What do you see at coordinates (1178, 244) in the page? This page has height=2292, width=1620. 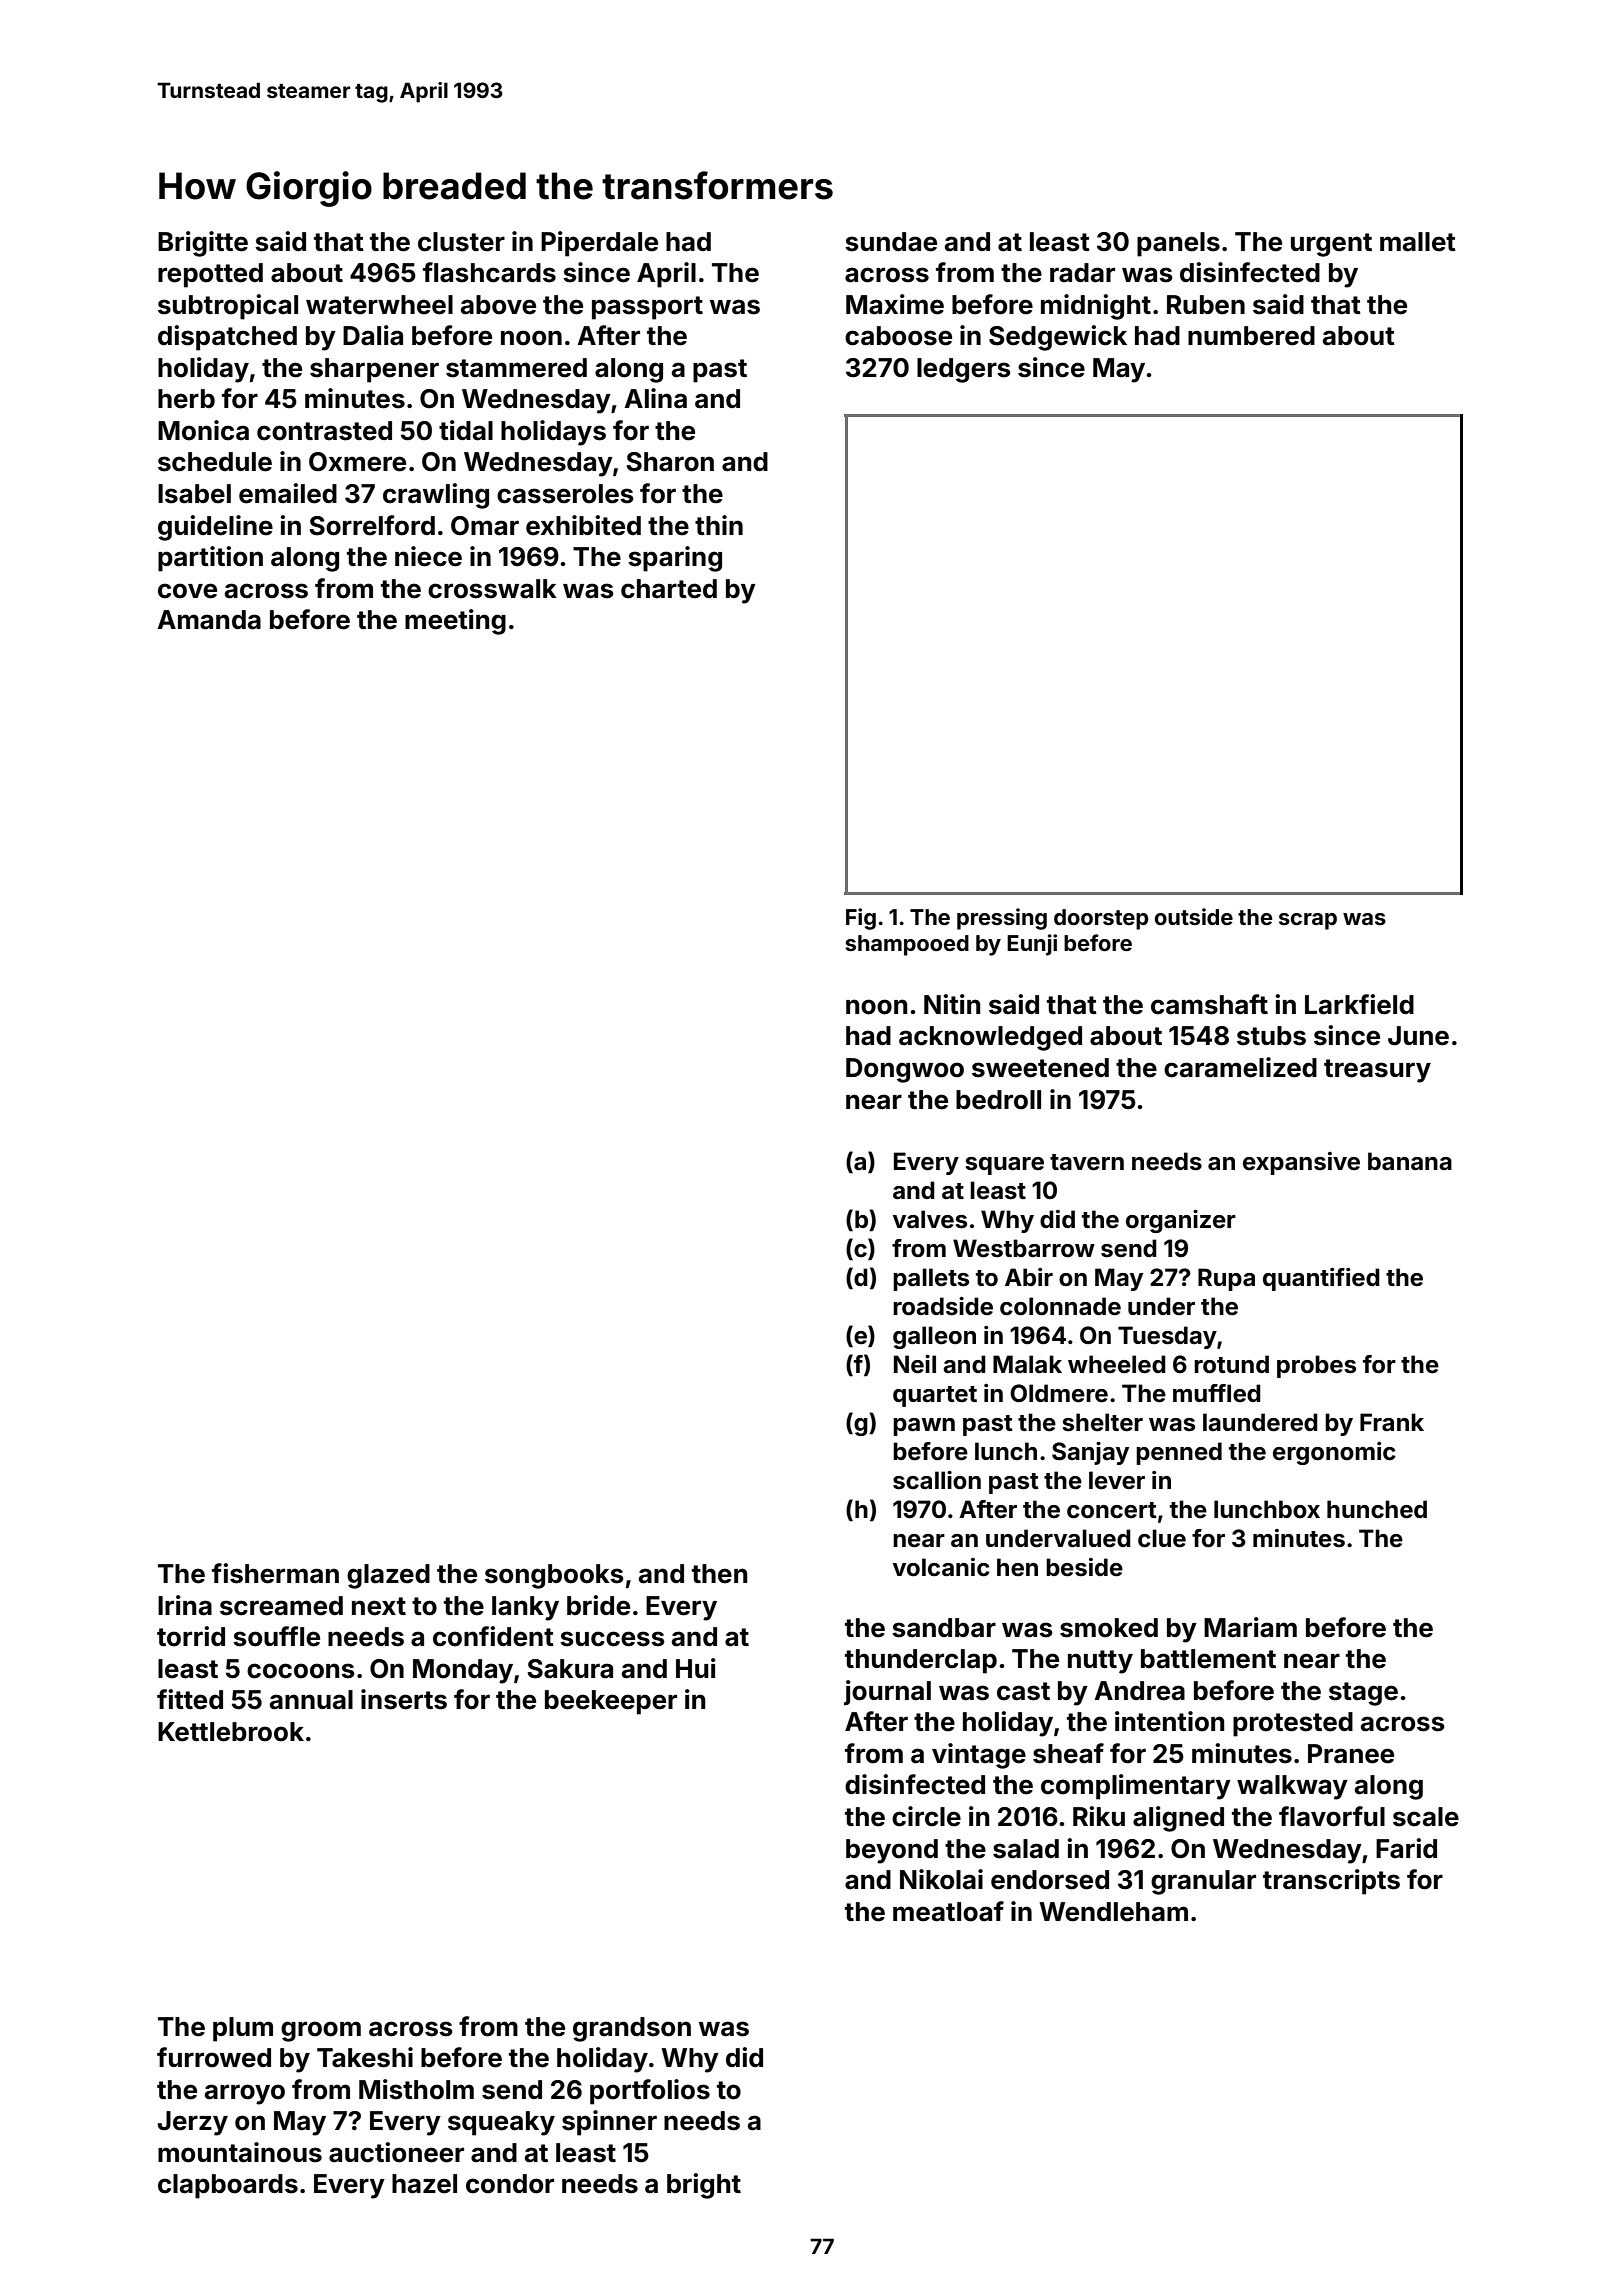 I see `panels` at bounding box center [1178, 244].
